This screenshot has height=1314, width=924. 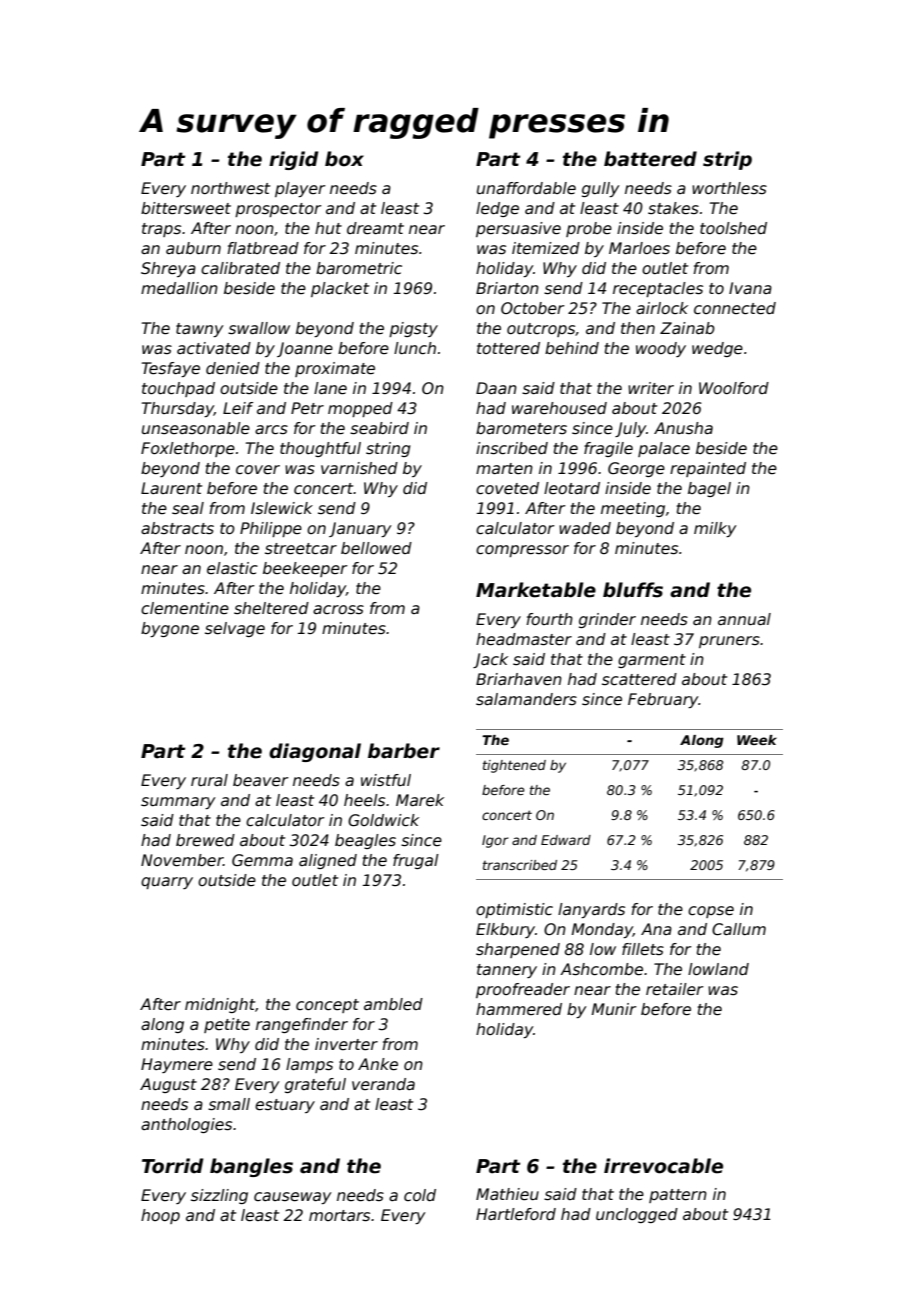 I want to click on meeting, so click(x=633, y=509).
